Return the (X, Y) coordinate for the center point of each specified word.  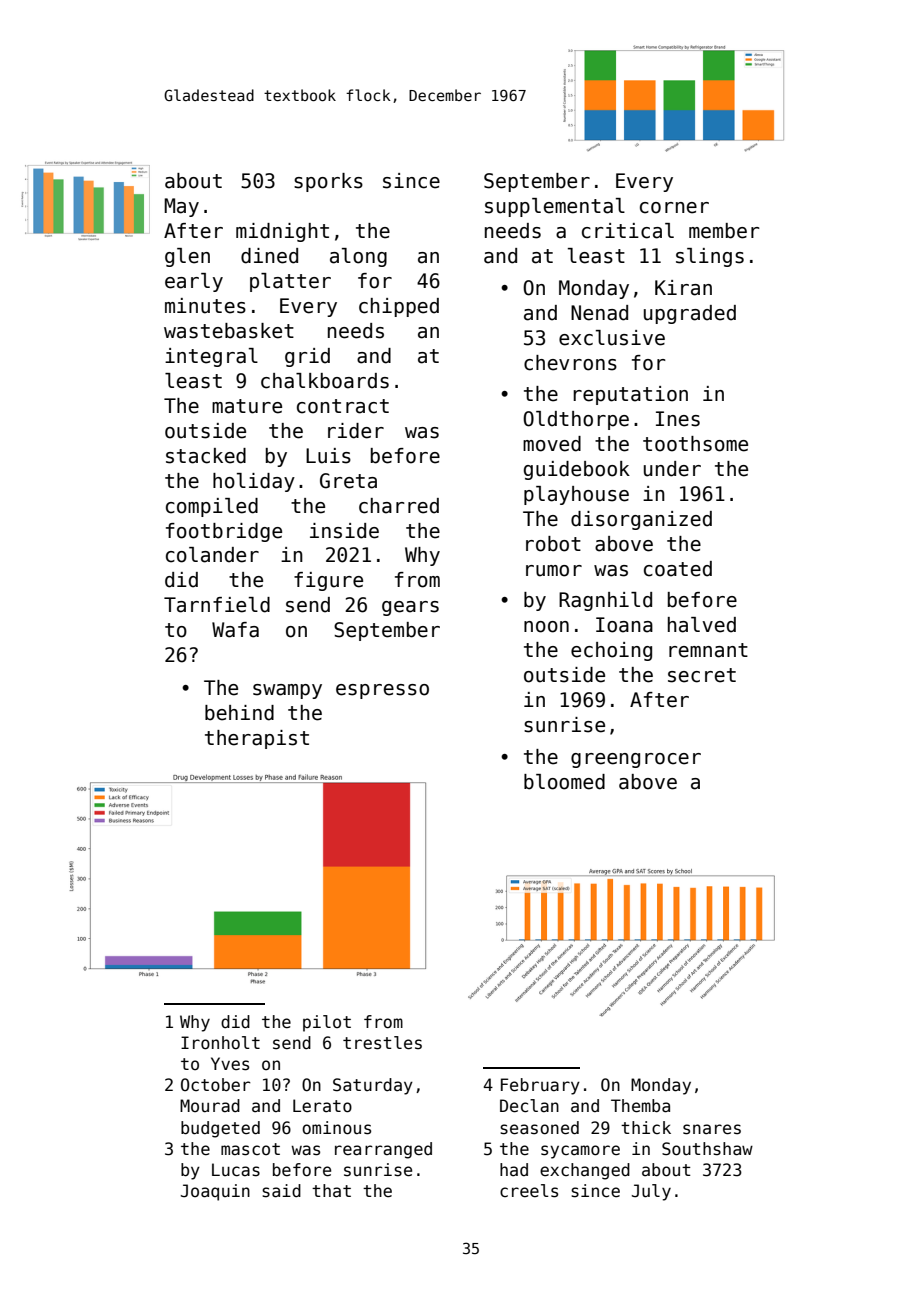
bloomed (564, 782)
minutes (205, 306)
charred (399, 506)
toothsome (695, 444)
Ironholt (220, 1043)
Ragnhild (605, 601)
